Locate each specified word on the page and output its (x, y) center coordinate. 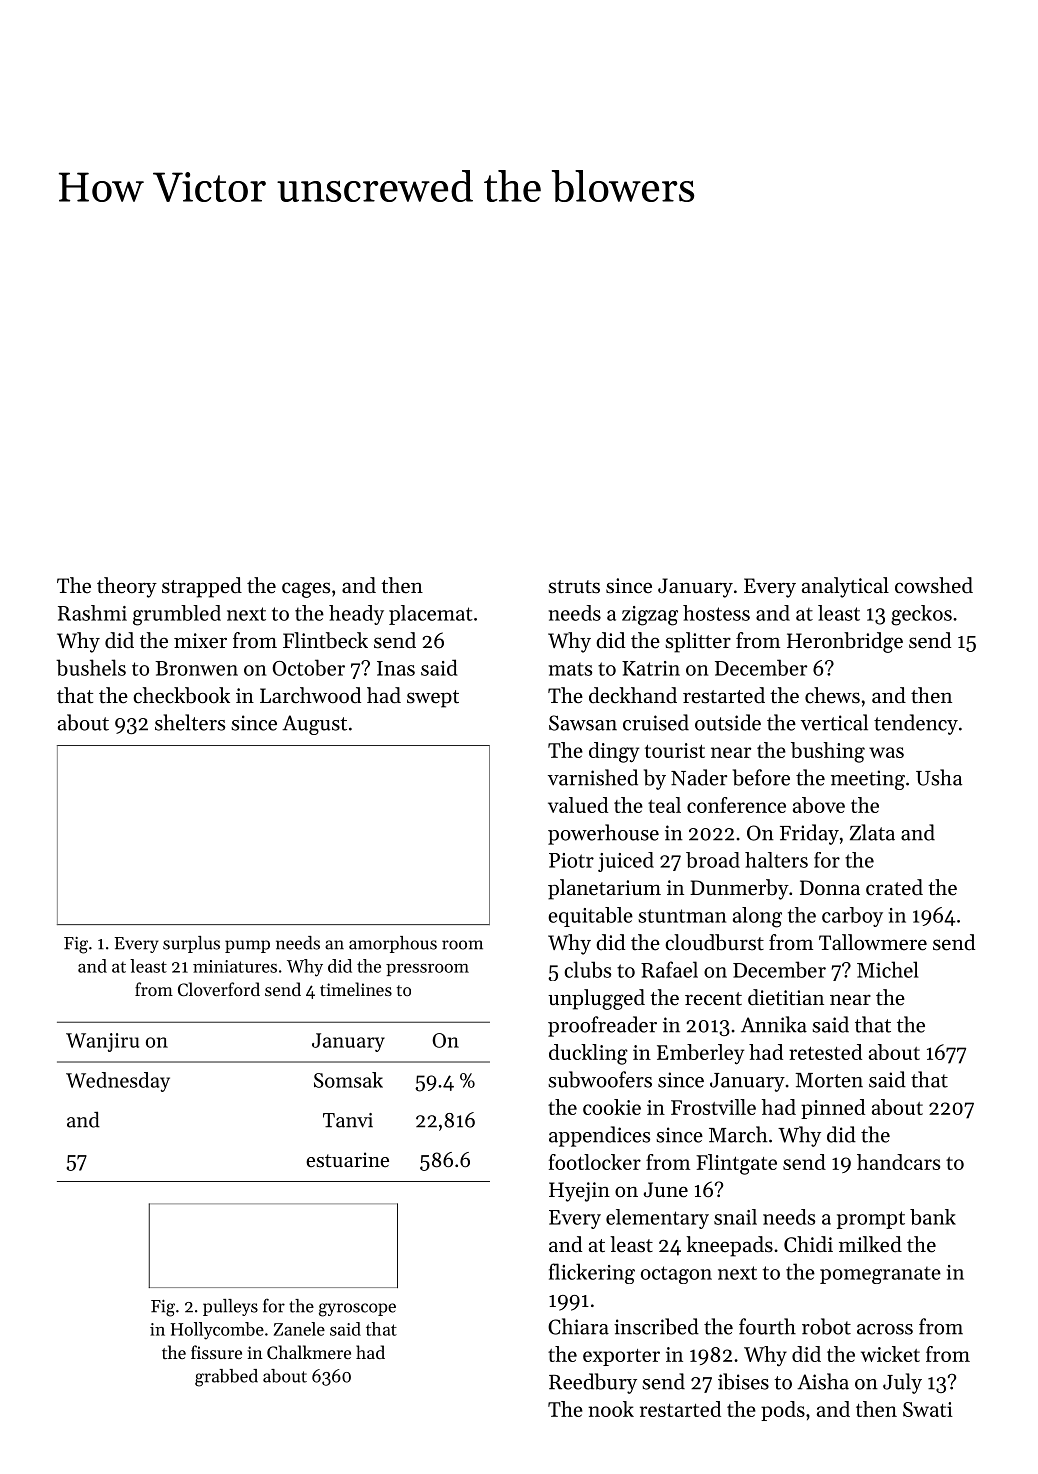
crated (894, 887)
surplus (191, 944)
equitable (590, 917)
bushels (91, 667)
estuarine (347, 1160)
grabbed (226, 1378)
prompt (871, 1220)
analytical (845, 587)
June (666, 1190)
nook (611, 1409)
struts (574, 587)
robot (826, 1326)
